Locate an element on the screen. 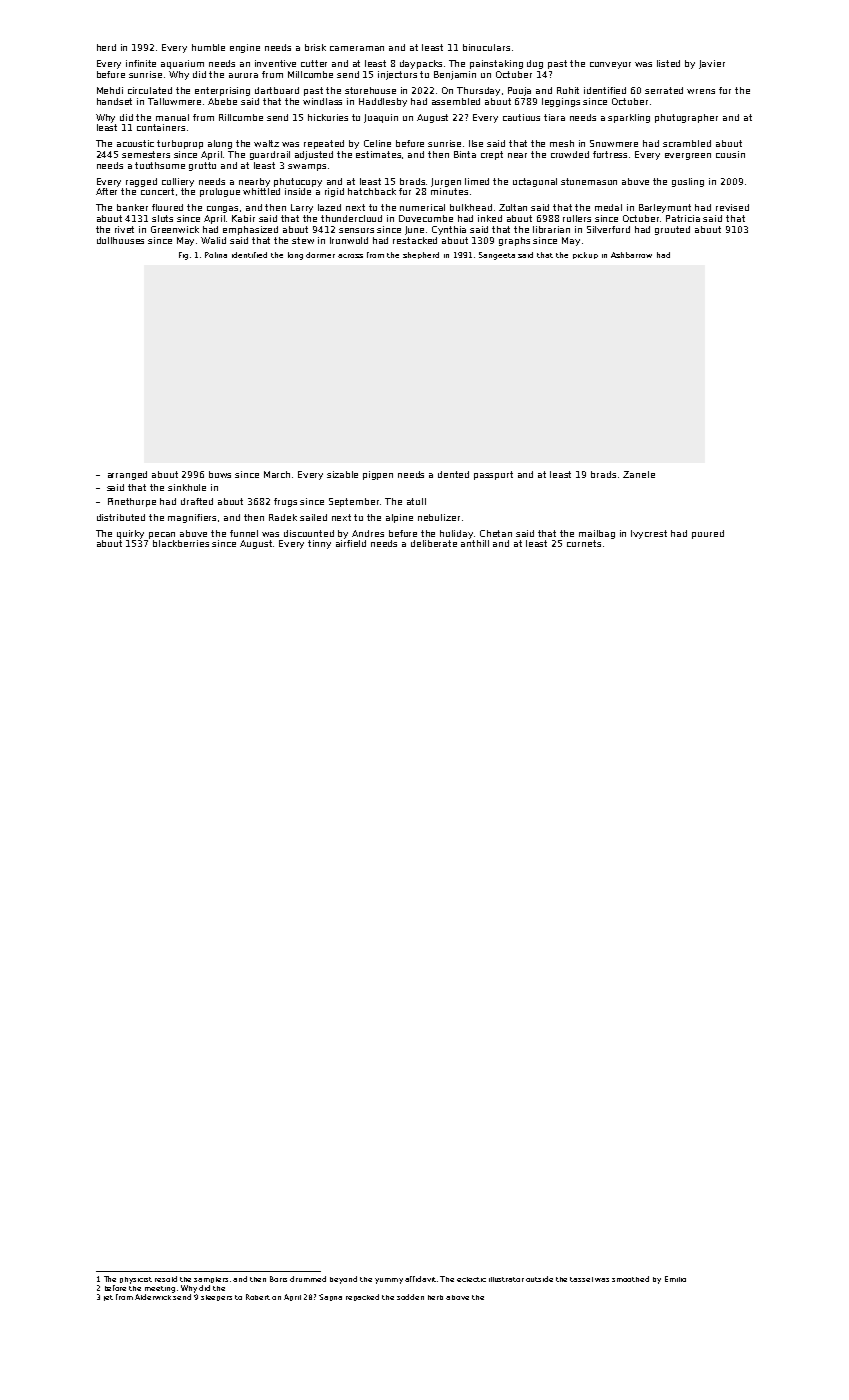 The image size is (849, 1400). Mehdi is located at coordinates (110, 90).
